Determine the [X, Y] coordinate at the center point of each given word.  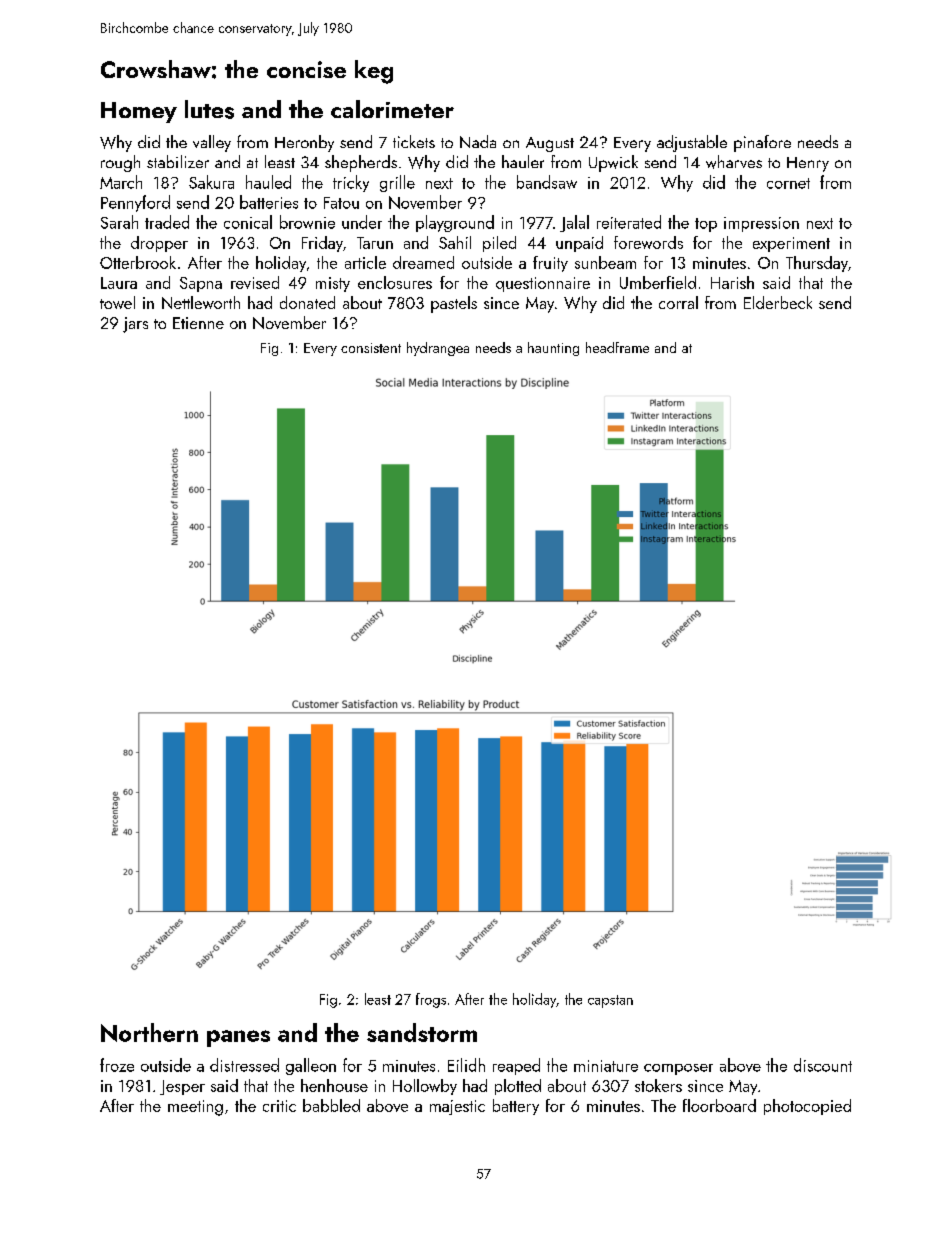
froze [117, 1065]
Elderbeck [778, 302]
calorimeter [392, 109]
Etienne [198, 323]
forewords [648, 242]
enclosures [395, 282]
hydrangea [438, 349]
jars [135, 325]
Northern [149, 1032]
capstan [610, 1001]
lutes [209, 109]
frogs [431, 1000]
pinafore [762, 143]
